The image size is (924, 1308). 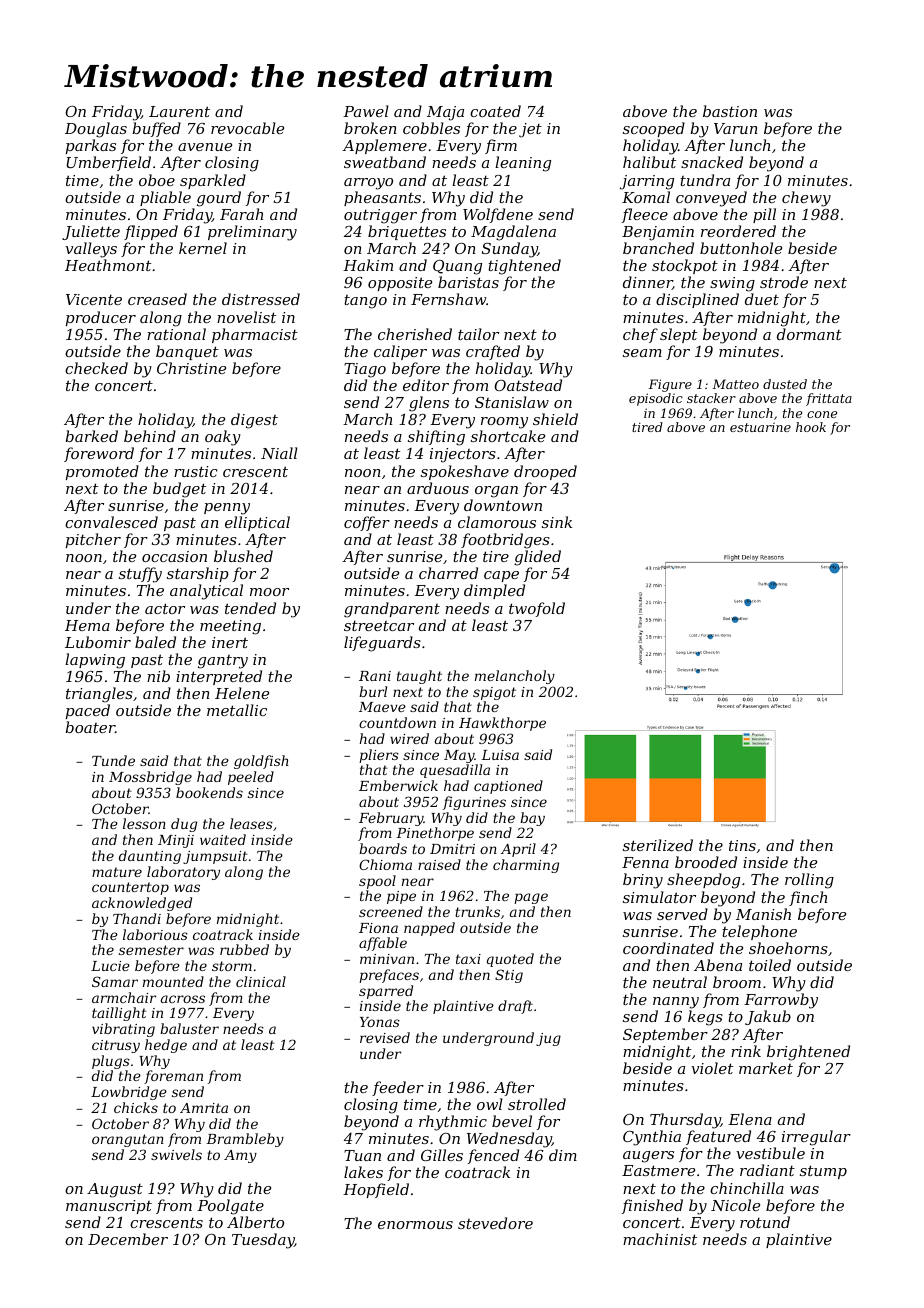 What do you see at coordinates (179, 111) in the page?
I see `Laurent` at bounding box center [179, 111].
